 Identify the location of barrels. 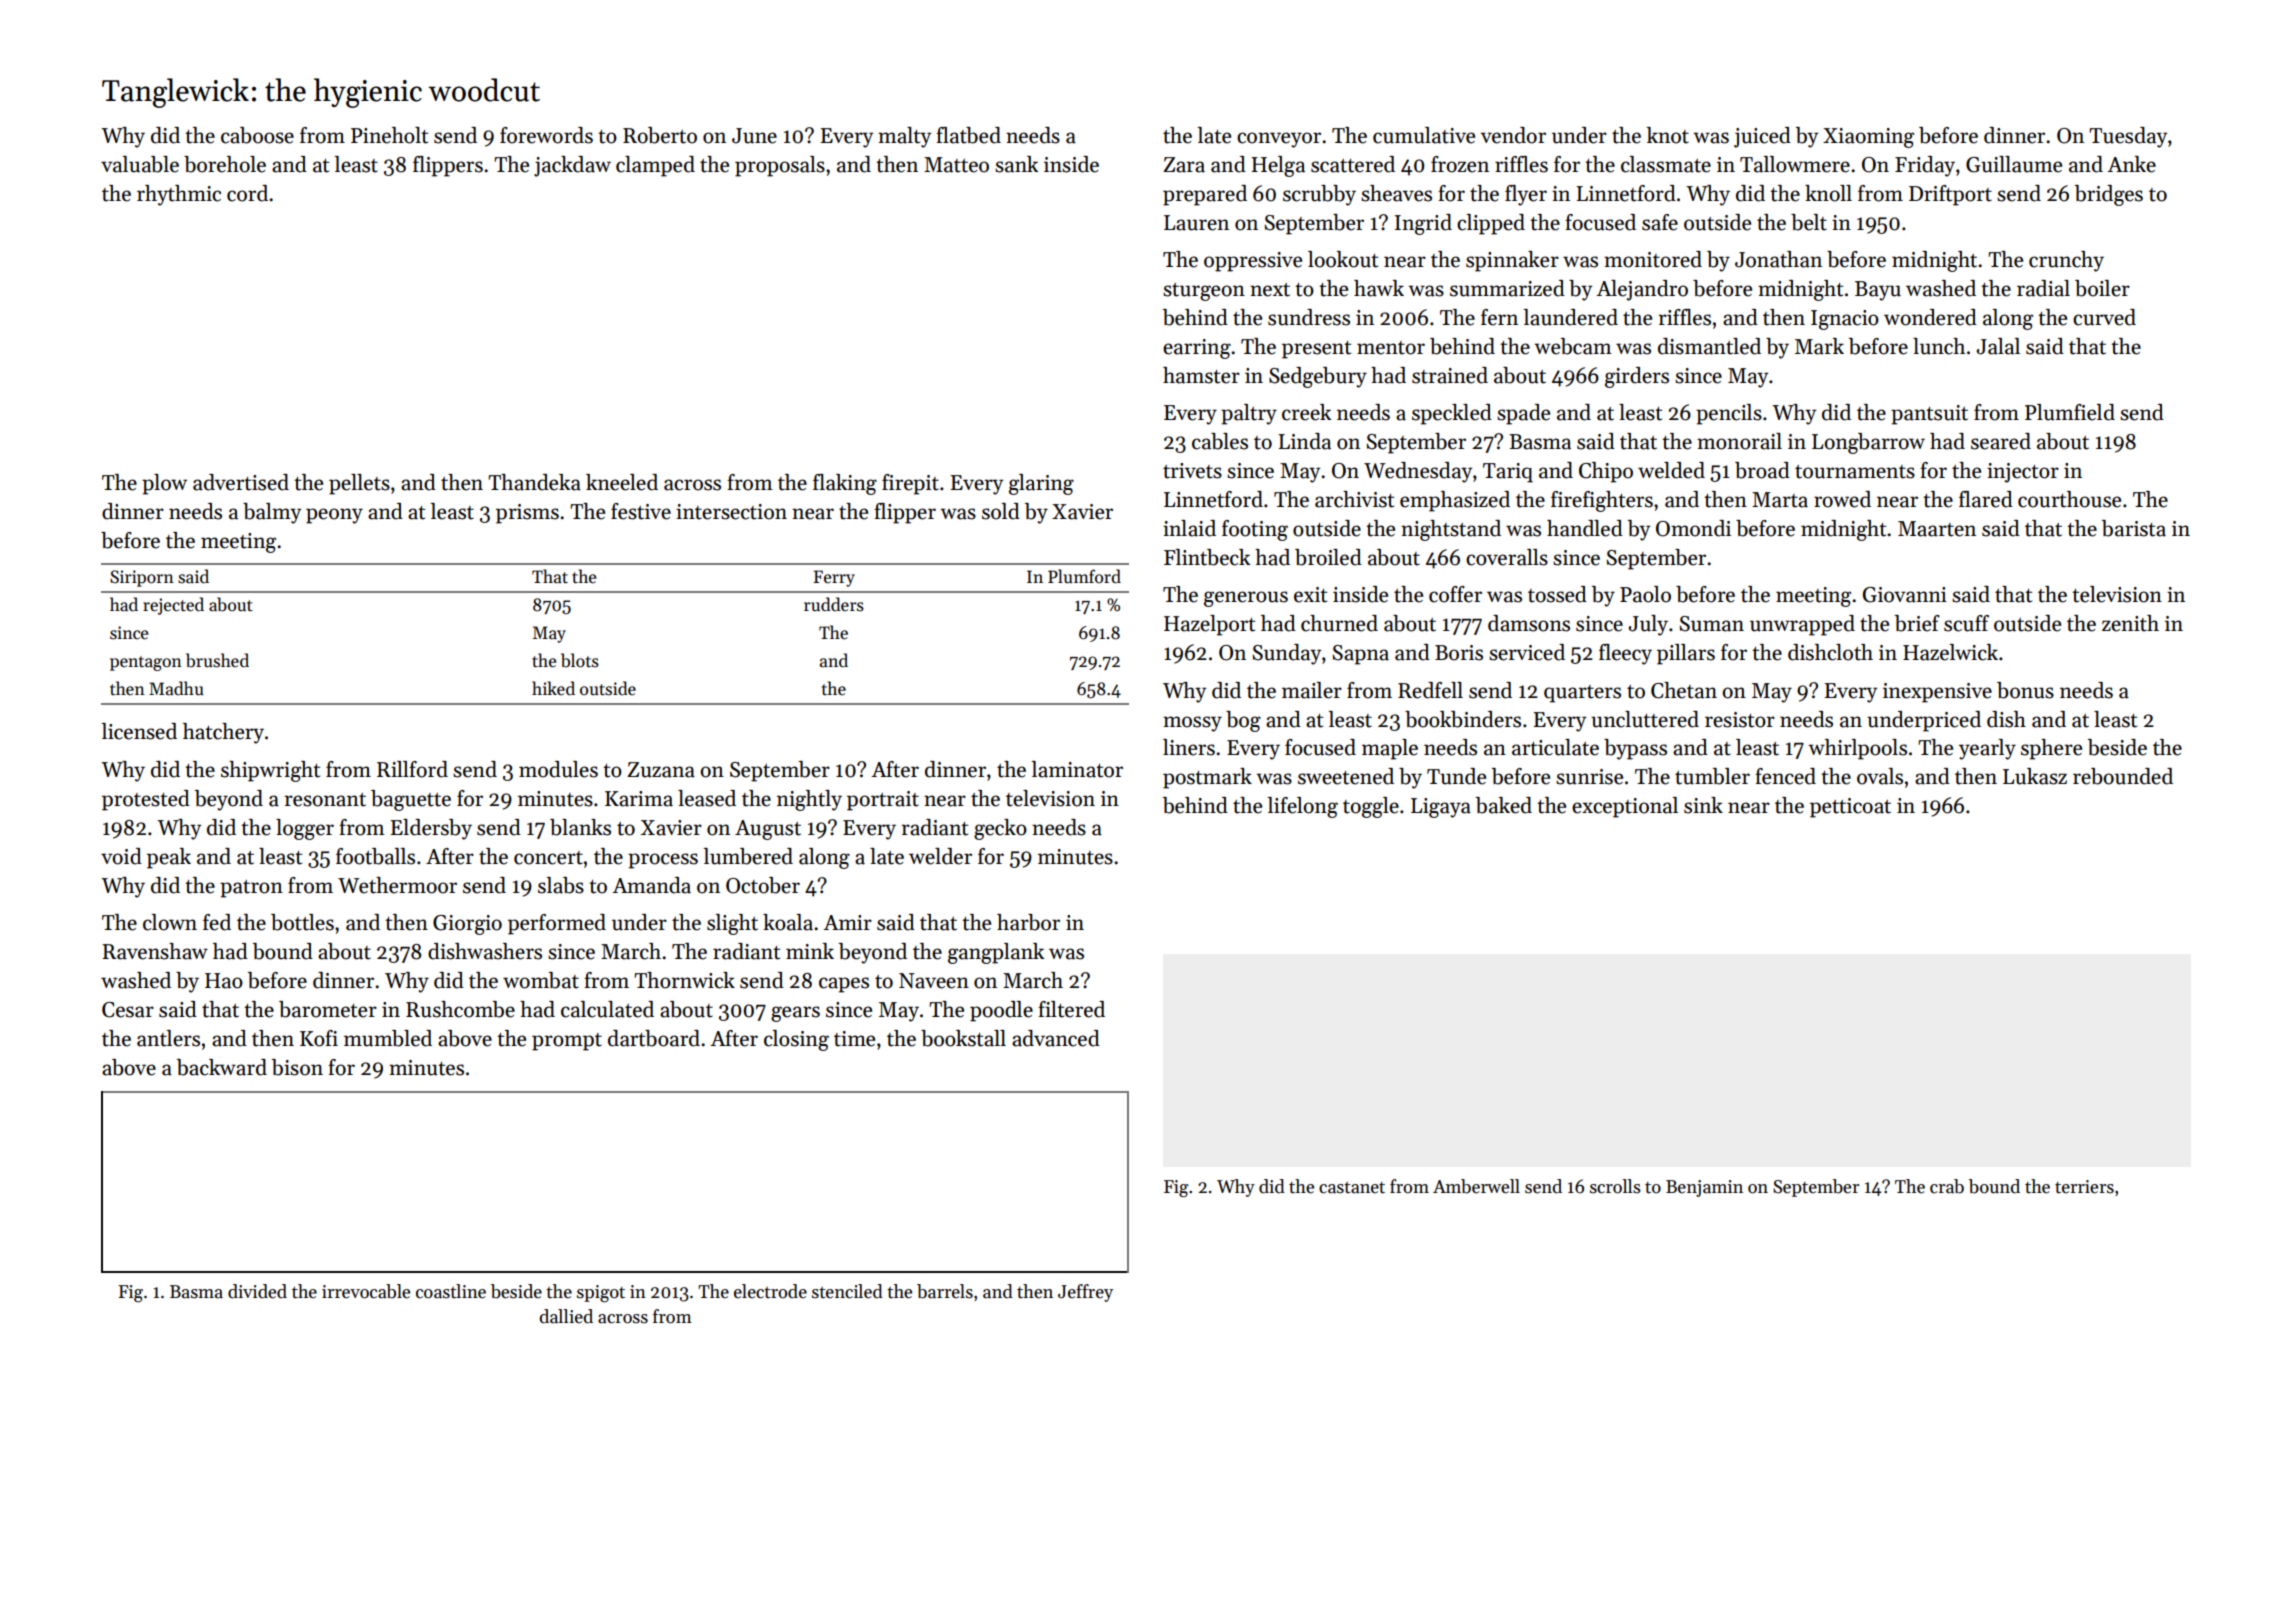
(945, 1291).
